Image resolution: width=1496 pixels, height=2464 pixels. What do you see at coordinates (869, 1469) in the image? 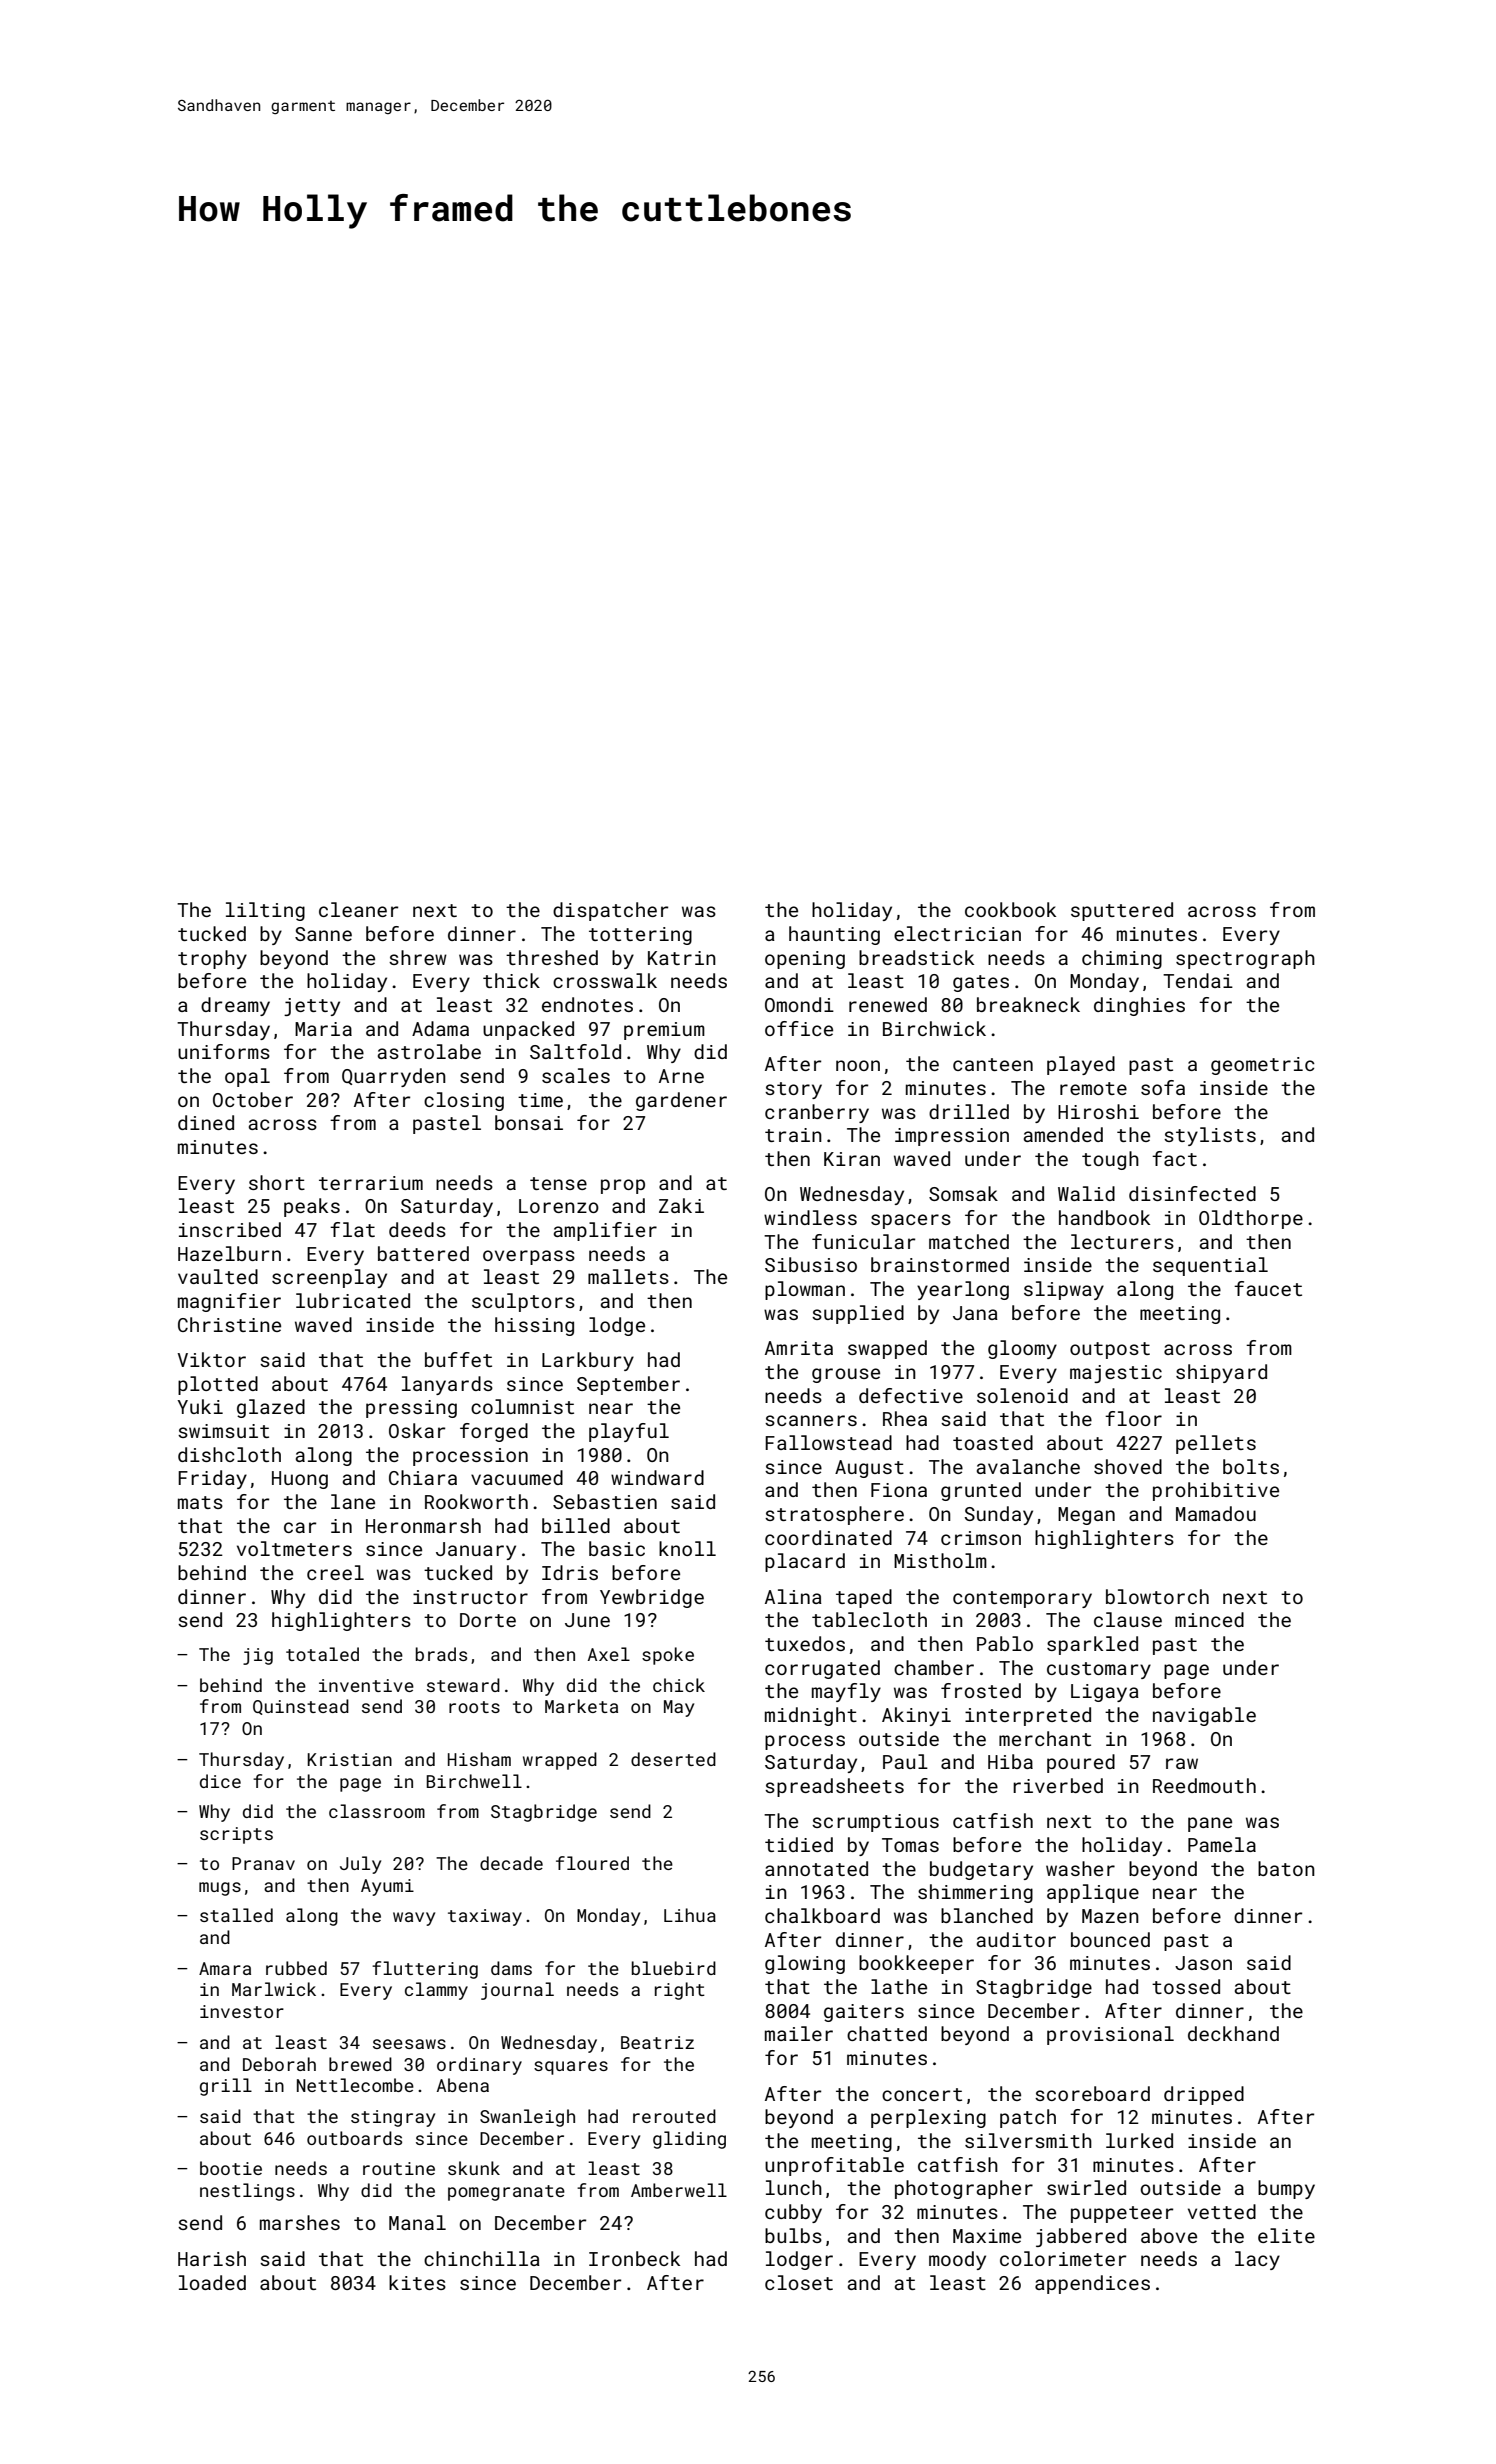
I see `August` at bounding box center [869, 1469].
